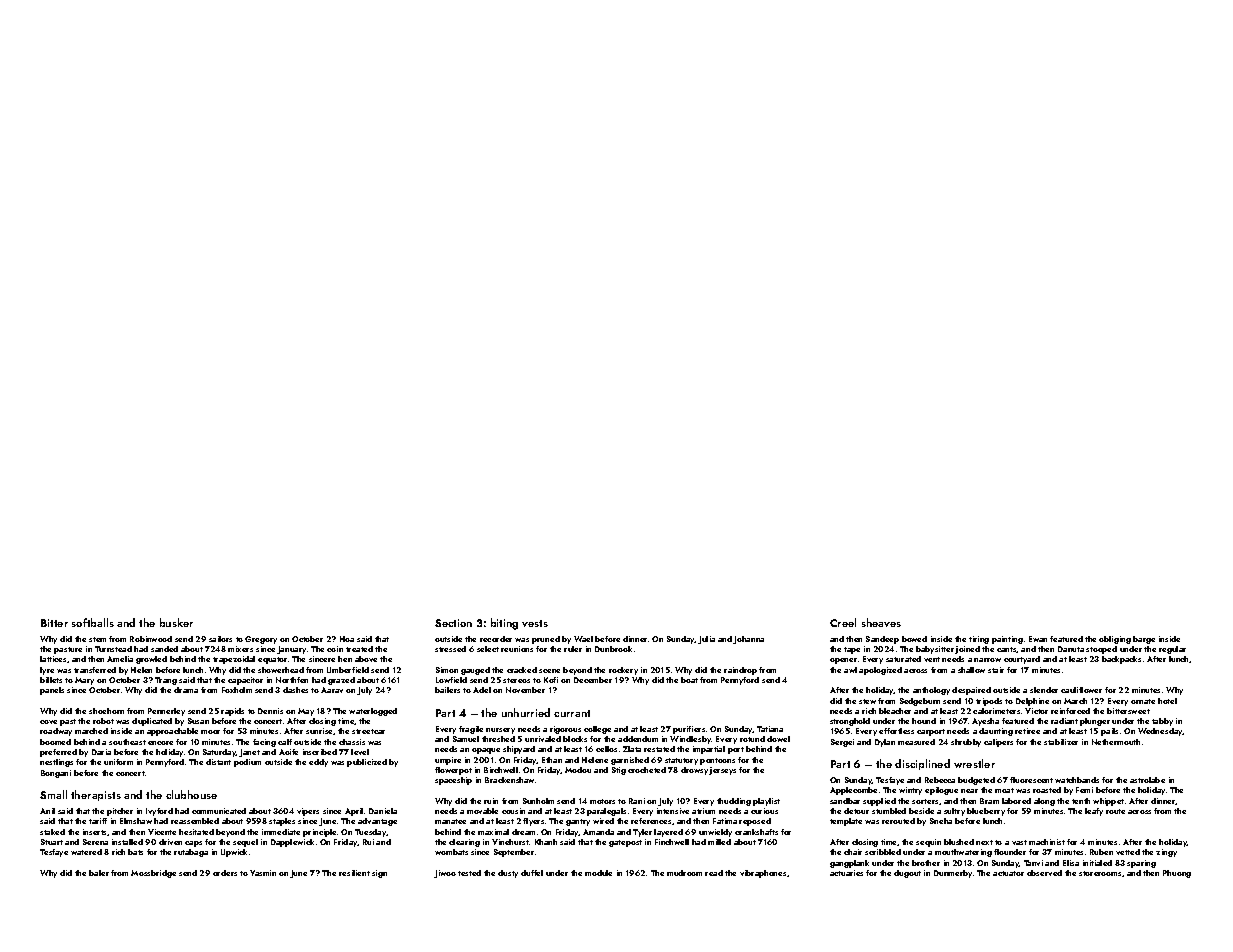  I want to click on drama, so click(186, 690).
